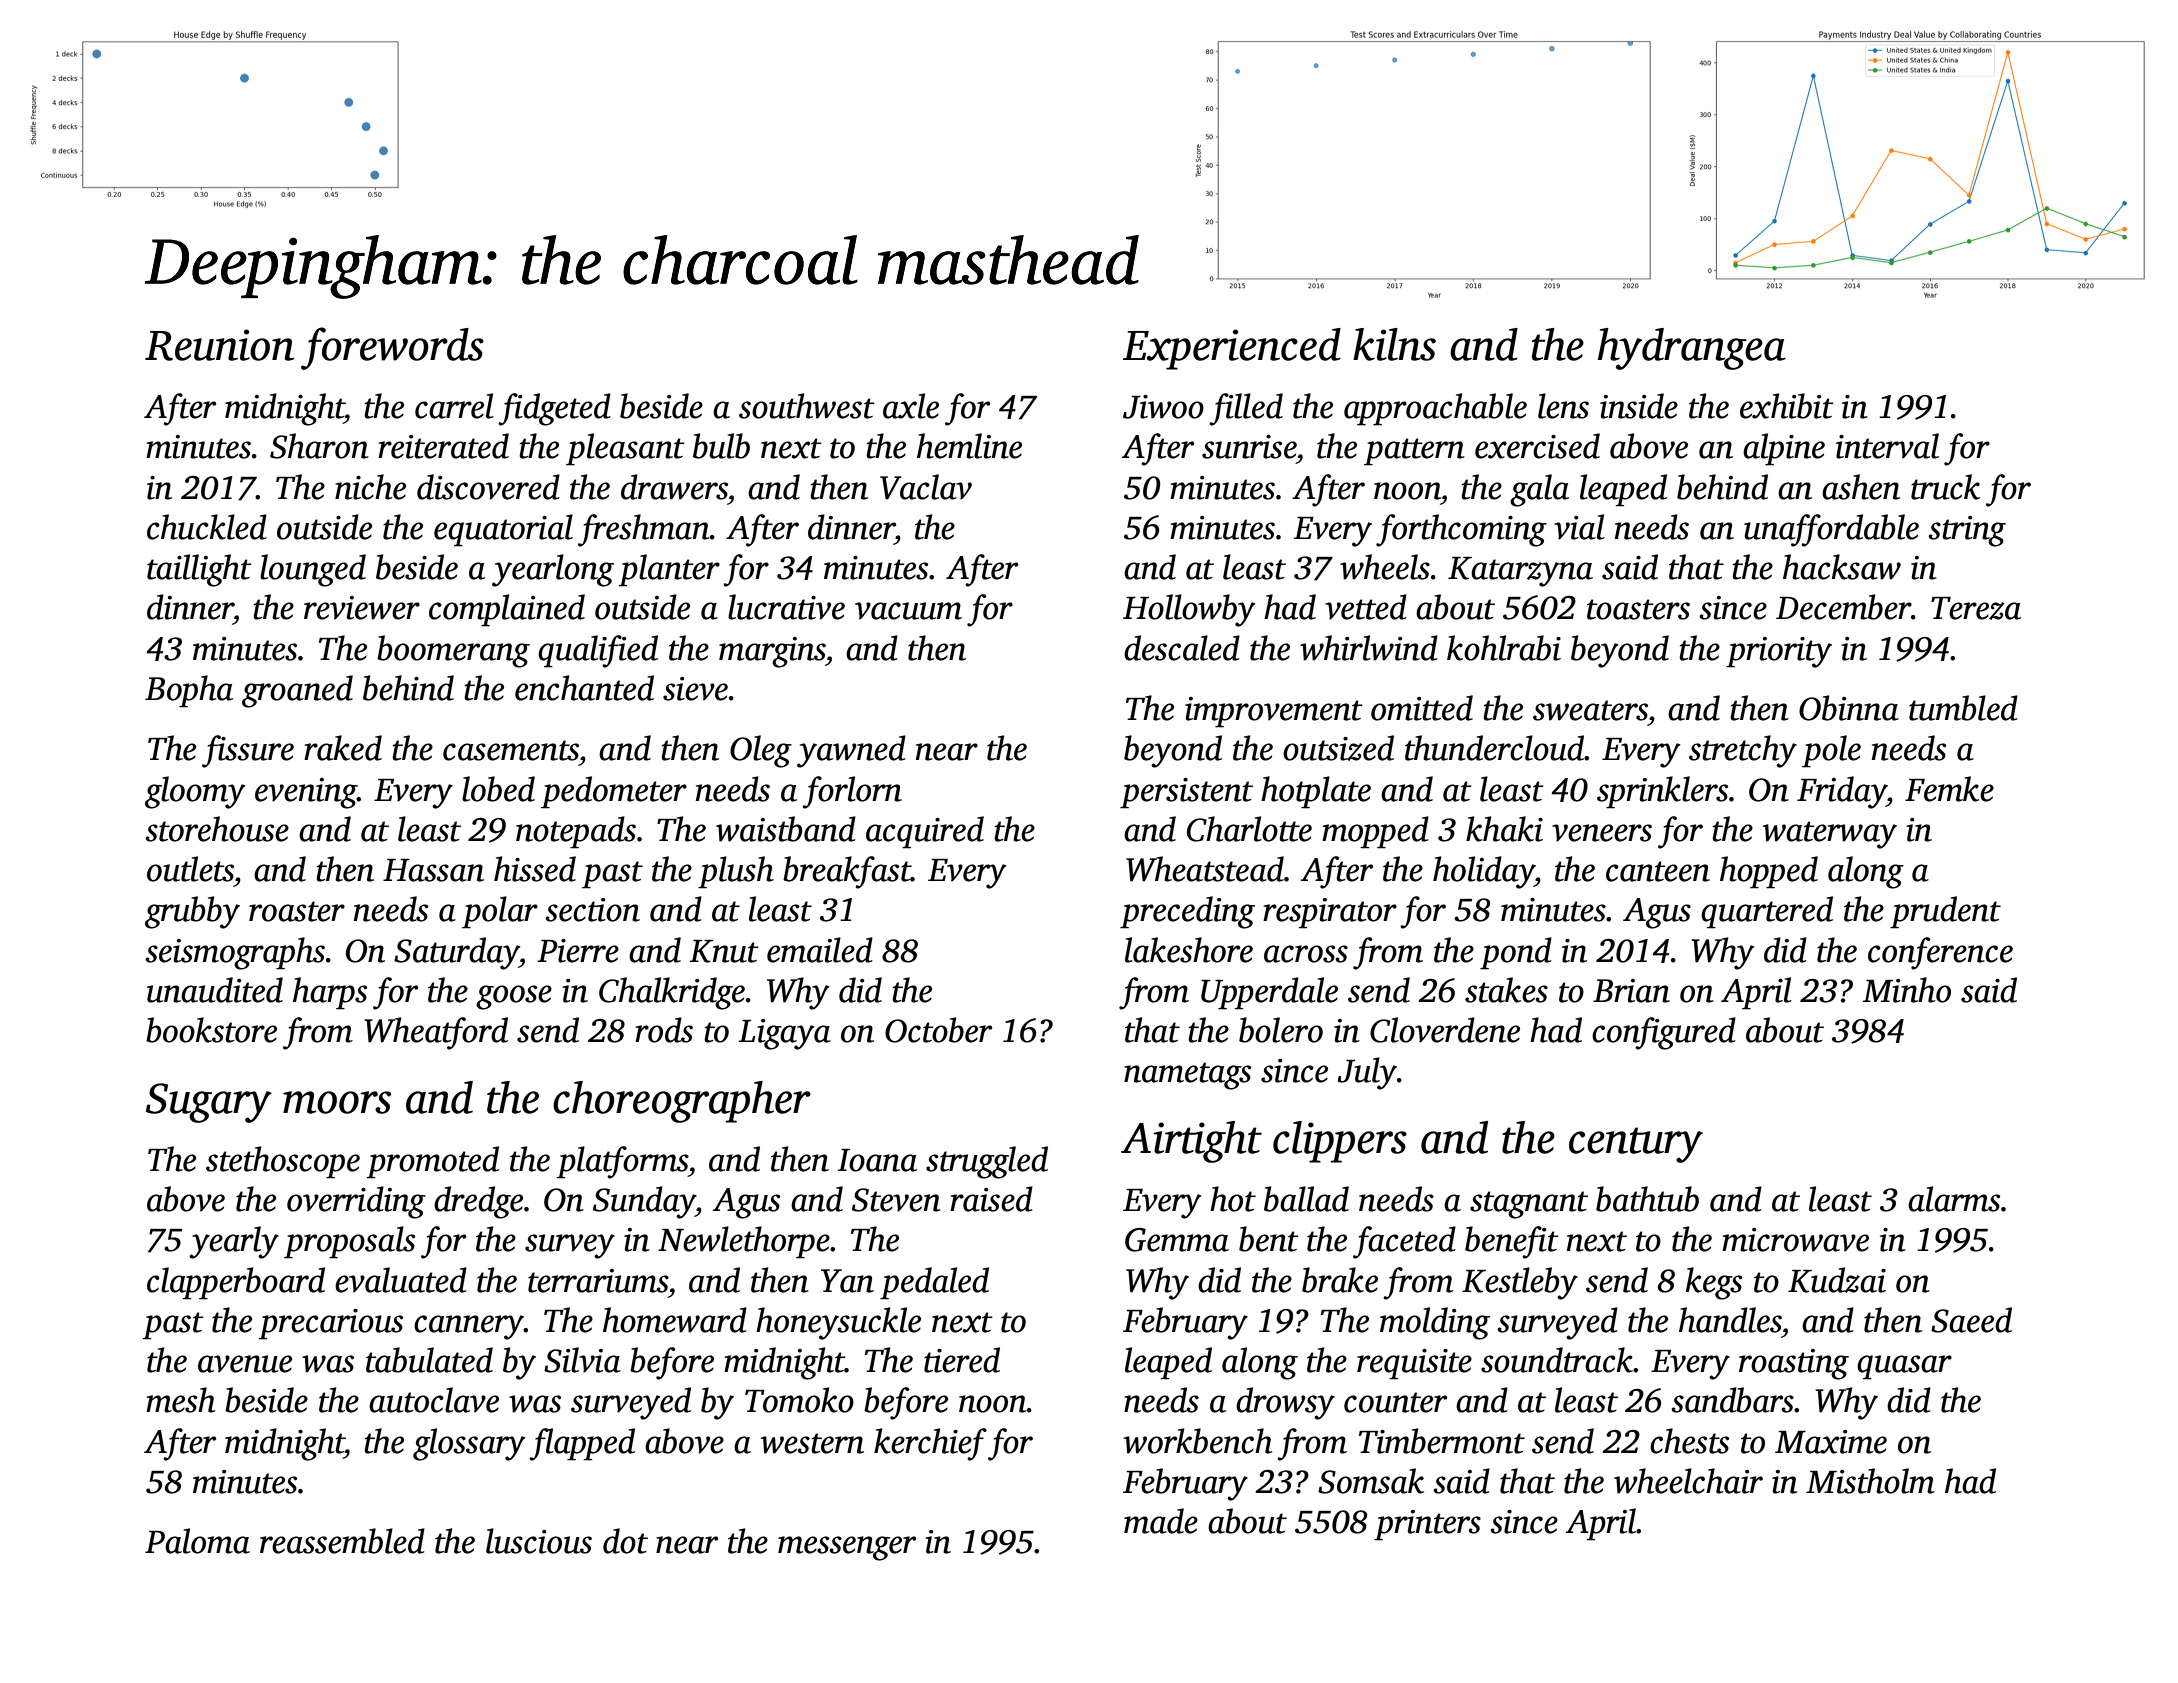  I want to click on alarms, so click(1954, 1199).
